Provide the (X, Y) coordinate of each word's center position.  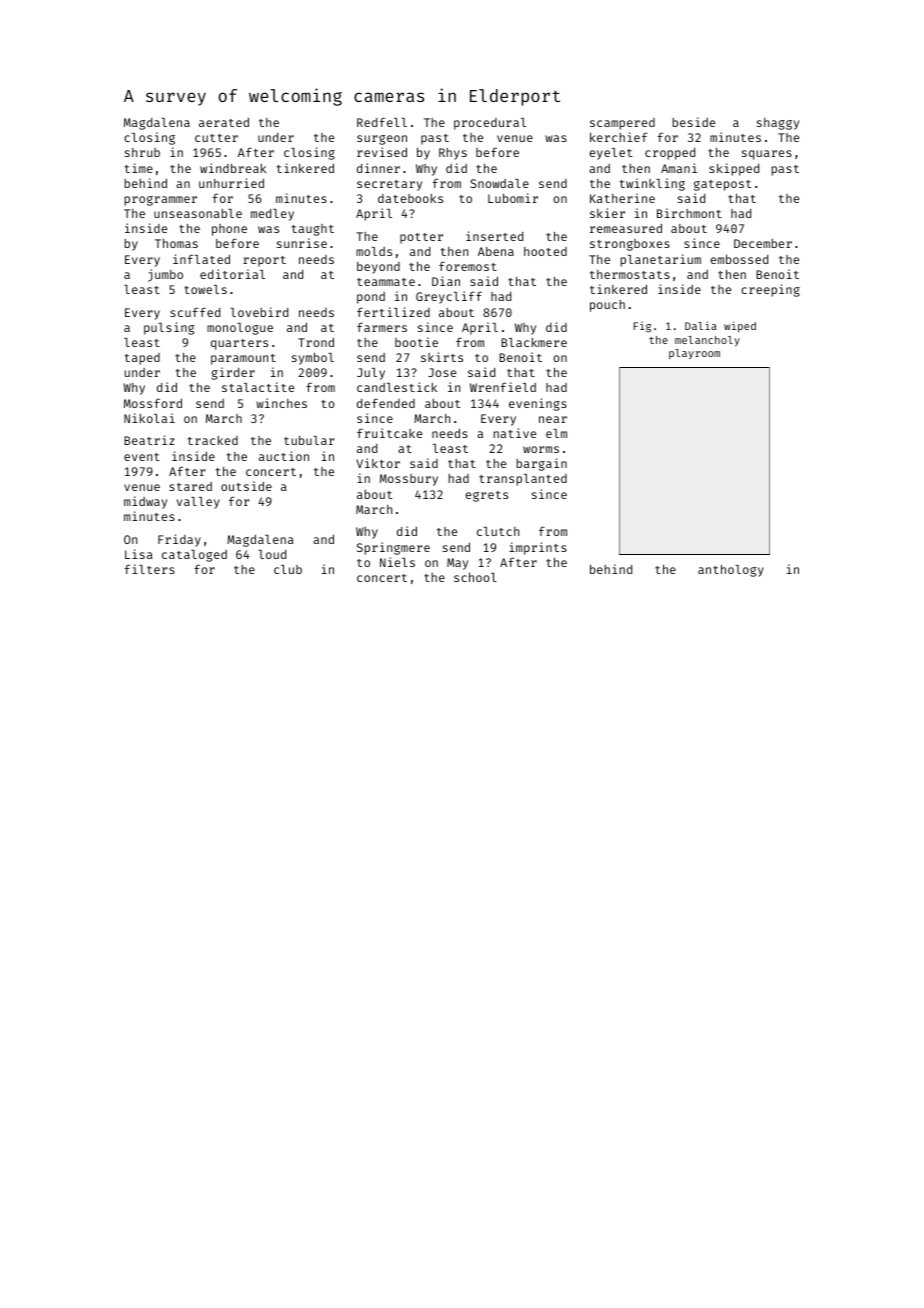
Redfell (382, 122)
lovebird (259, 312)
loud (272, 554)
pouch (607, 306)
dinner (378, 168)
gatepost (722, 185)
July (371, 374)
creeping (770, 290)
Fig (642, 327)
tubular (309, 440)
